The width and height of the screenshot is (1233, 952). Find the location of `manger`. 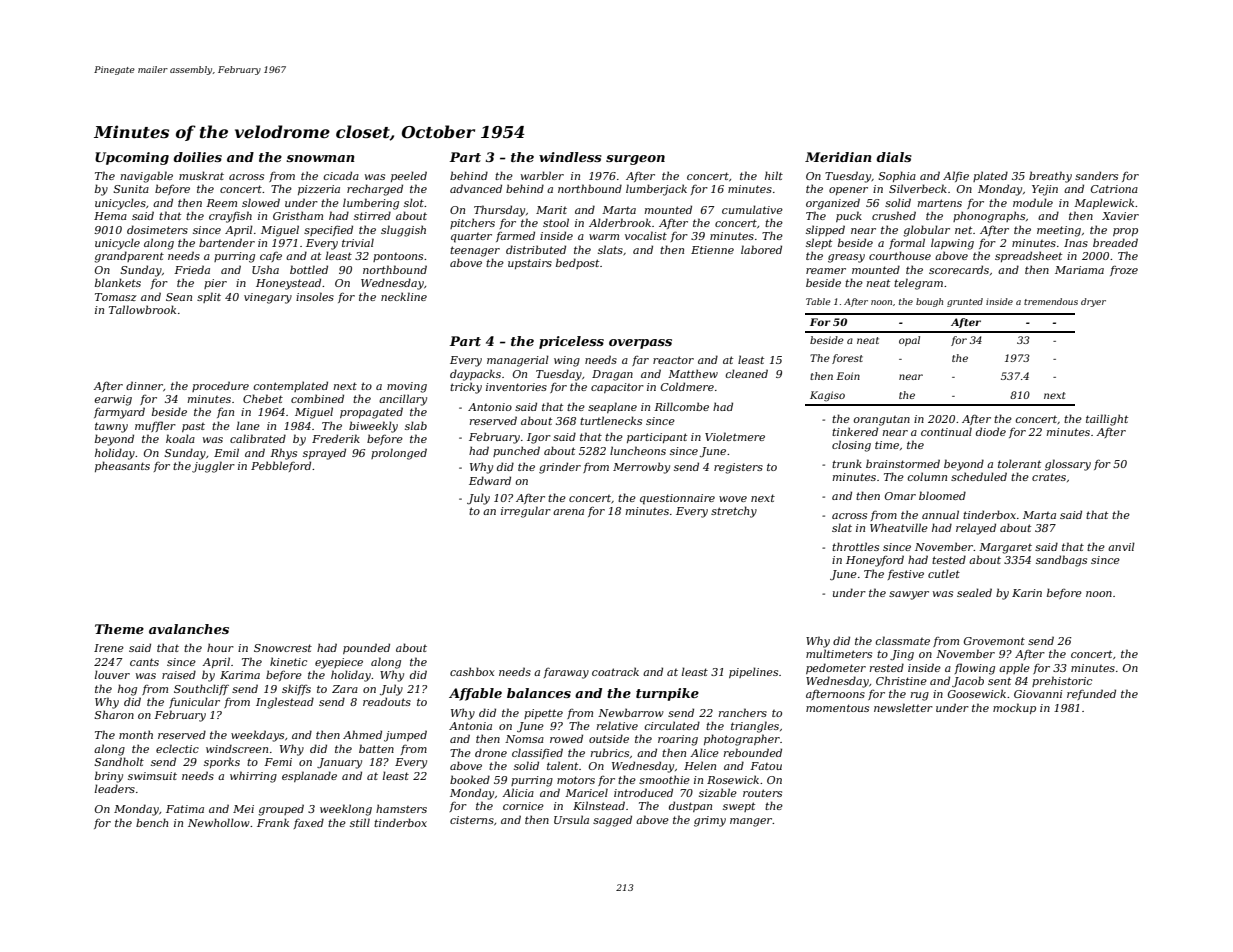

manger is located at coordinates (751, 822).
